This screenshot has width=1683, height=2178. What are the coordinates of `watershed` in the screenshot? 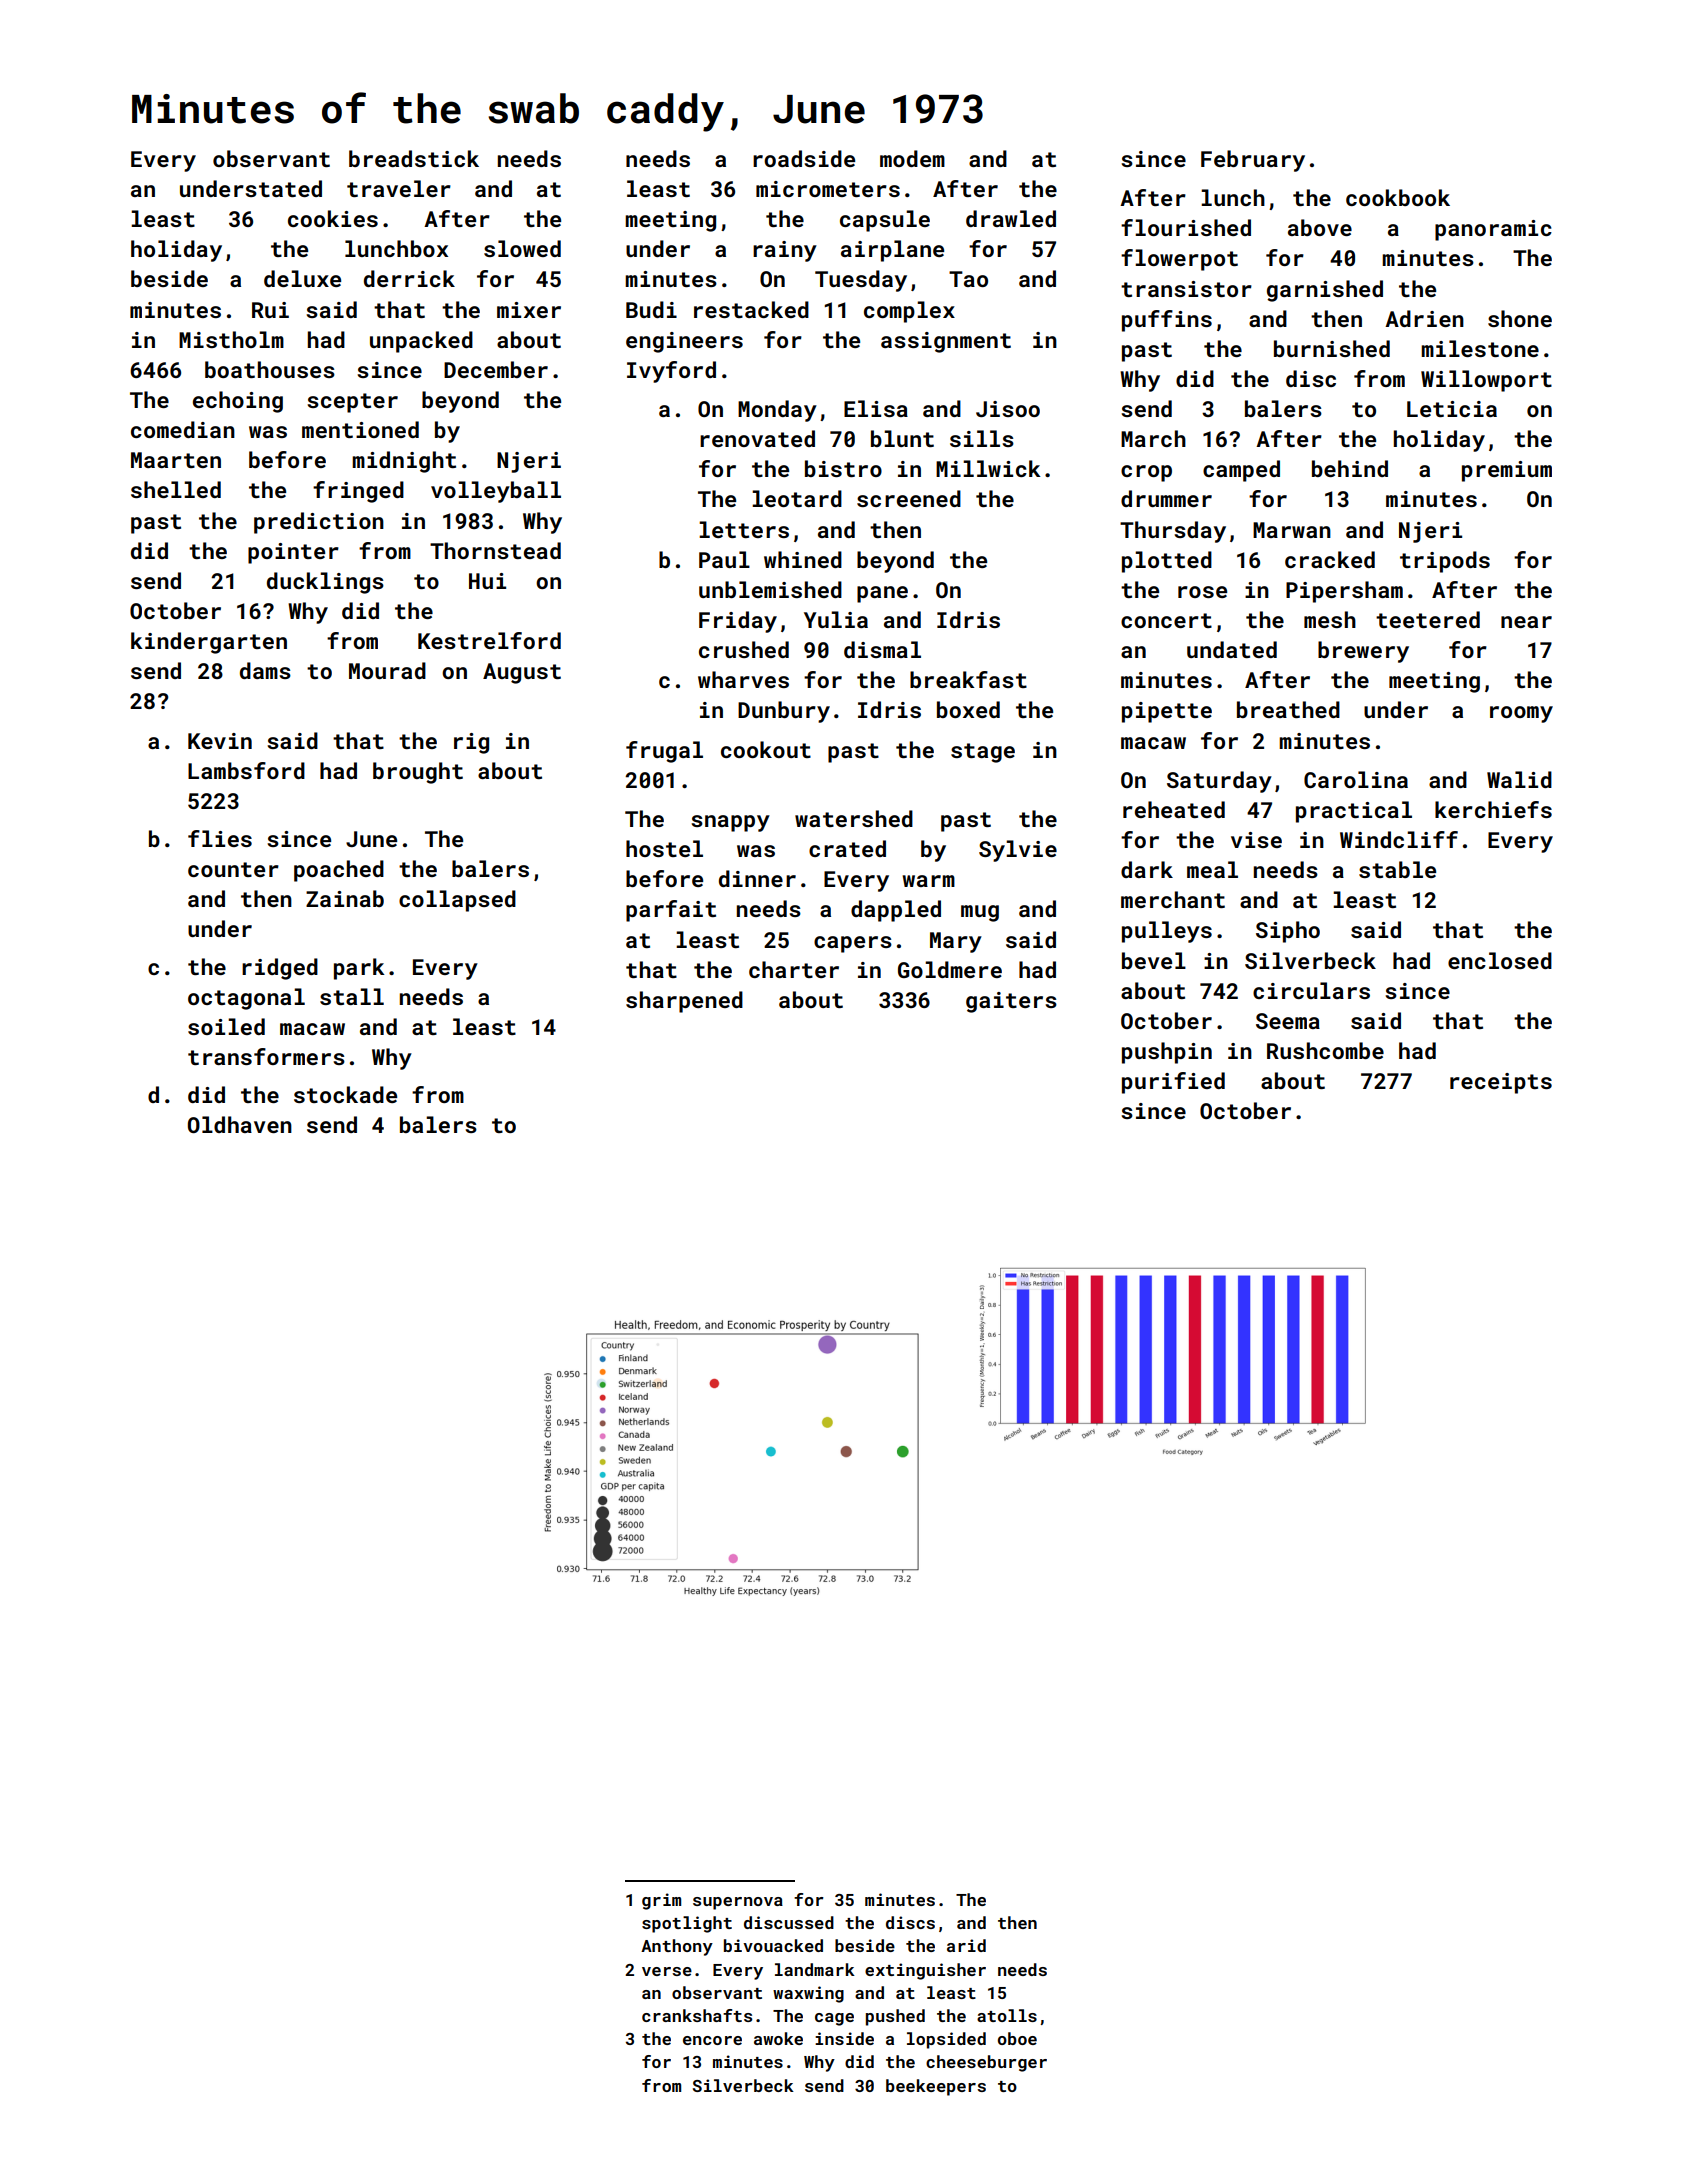 It's located at (854, 818).
